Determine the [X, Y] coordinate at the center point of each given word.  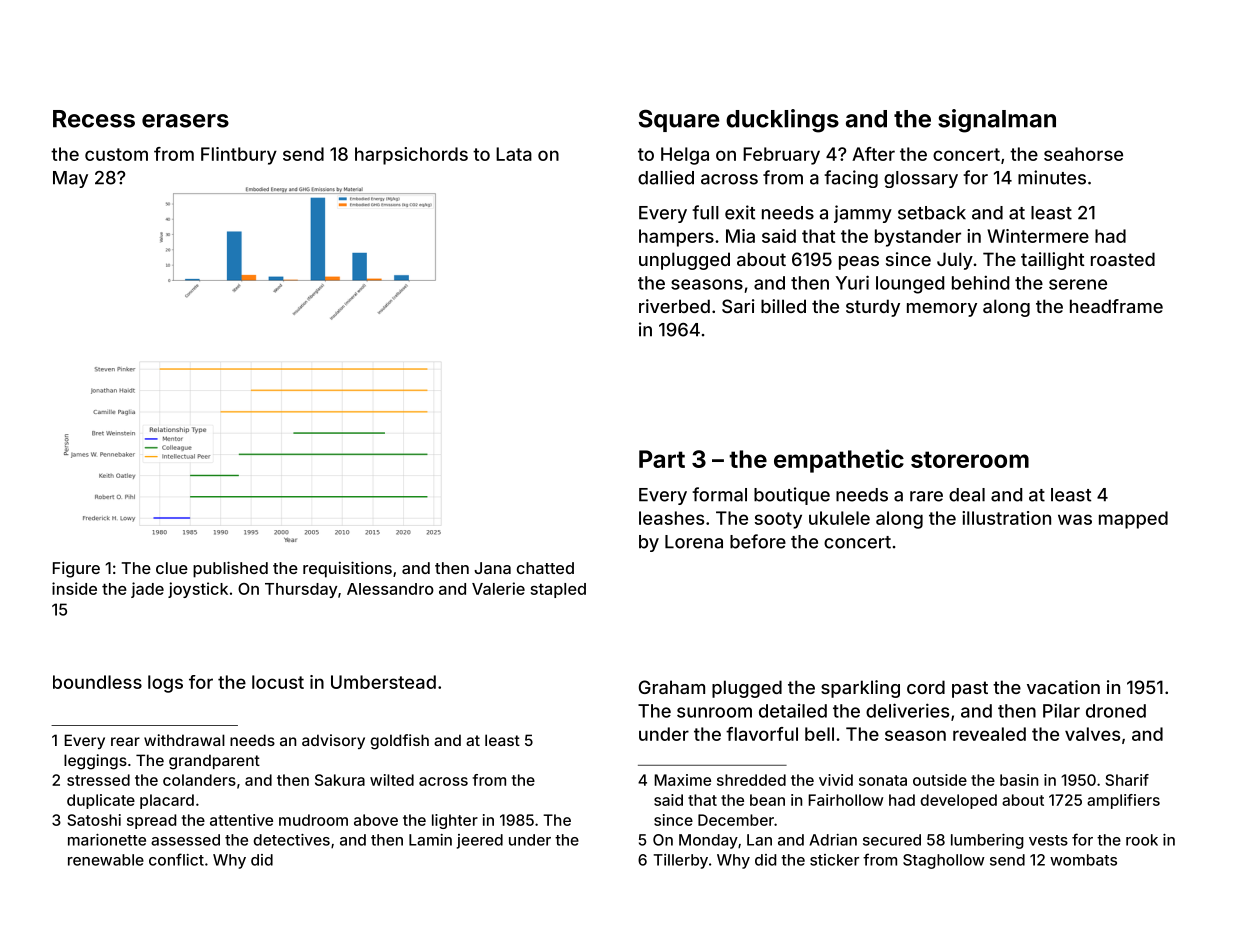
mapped [1133, 520]
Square [679, 120]
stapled [558, 590]
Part [662, 459]
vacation [1063, 687]
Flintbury [239, 156]
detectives [291, 840]
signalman [997, 121]
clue [172, 568]
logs [165, 684]
